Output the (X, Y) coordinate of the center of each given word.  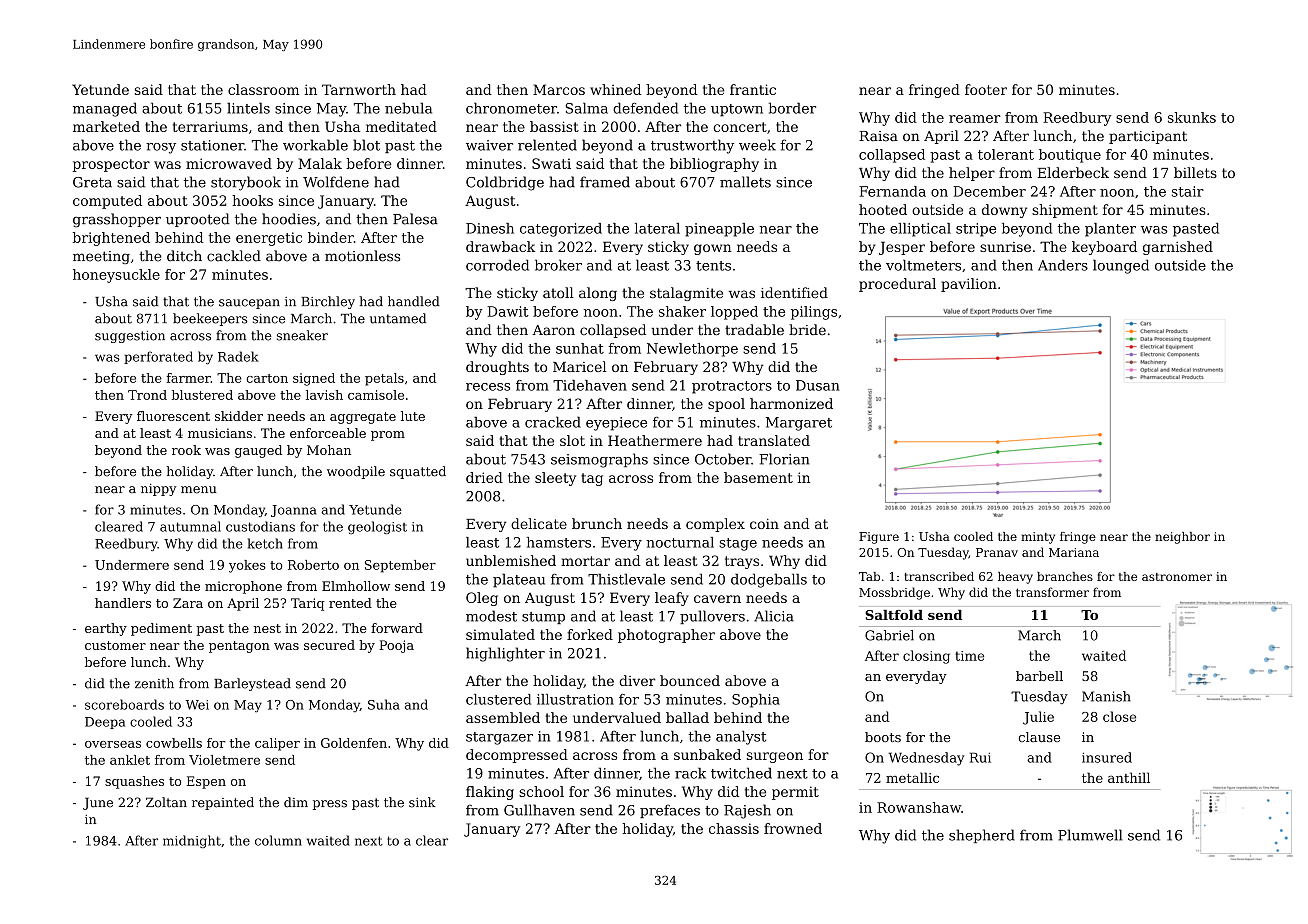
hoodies (289, 219)
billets (1195, 172)
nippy (158, 489)
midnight (192, 841)
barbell (1039, 676)
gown (713, 249)
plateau (519, 580)
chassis (734, 828)
